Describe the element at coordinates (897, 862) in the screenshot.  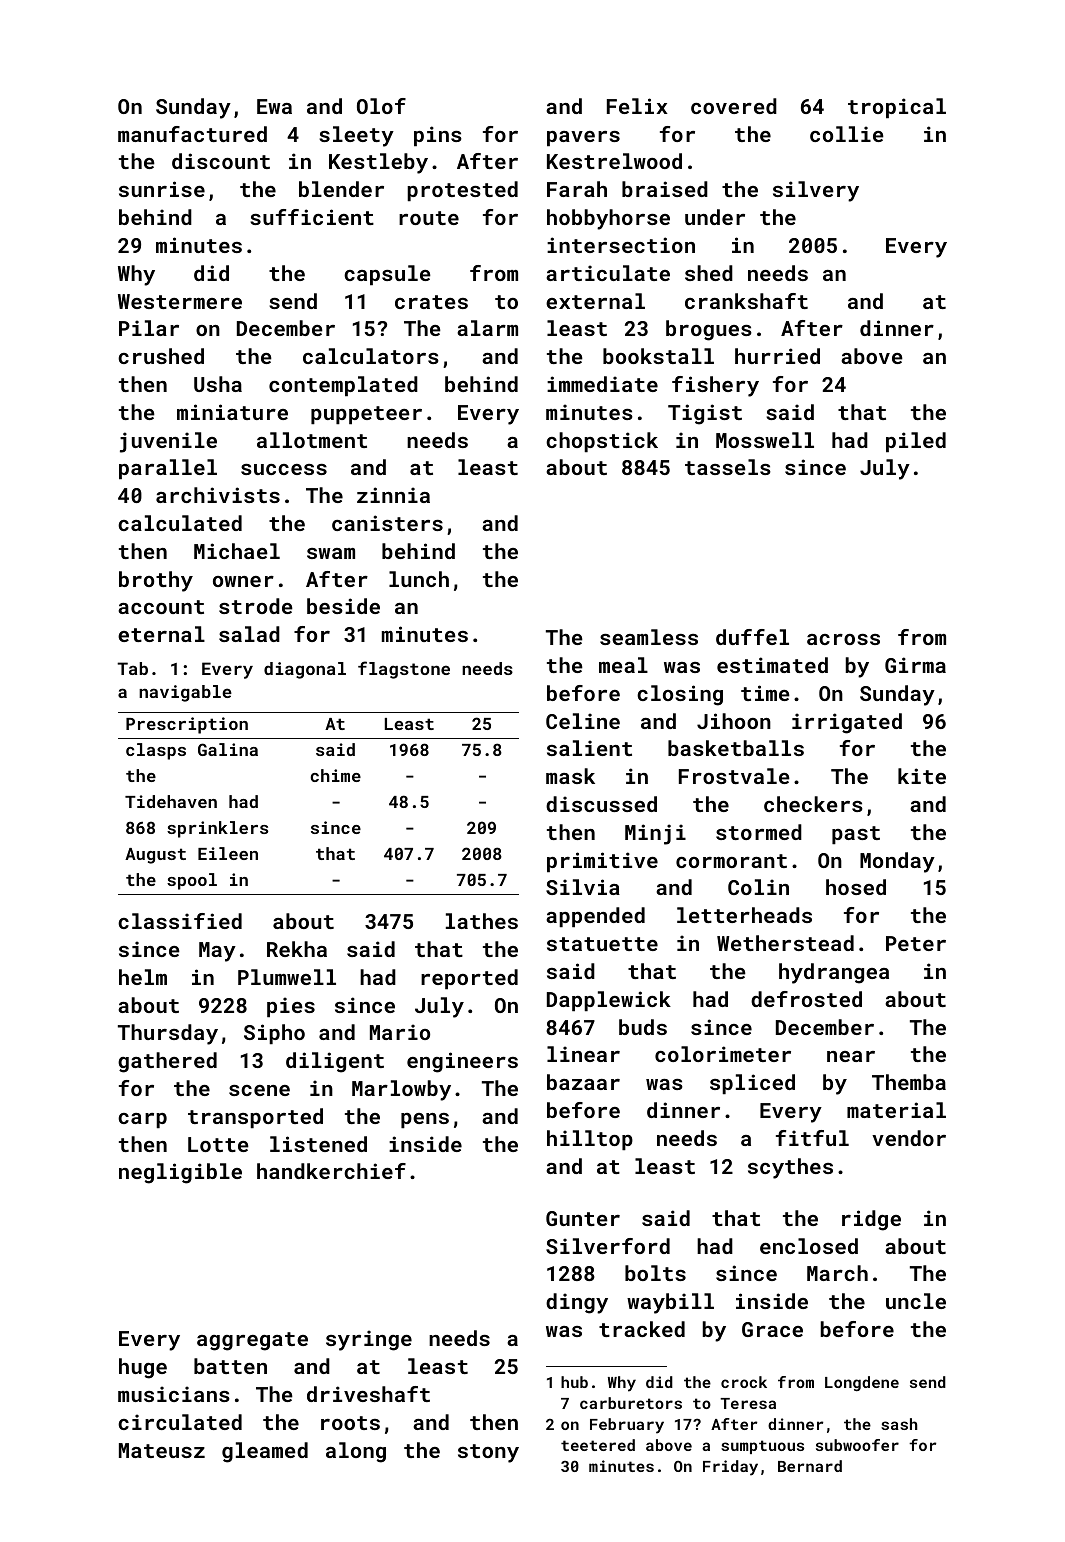
I see `Monday` at that location.
